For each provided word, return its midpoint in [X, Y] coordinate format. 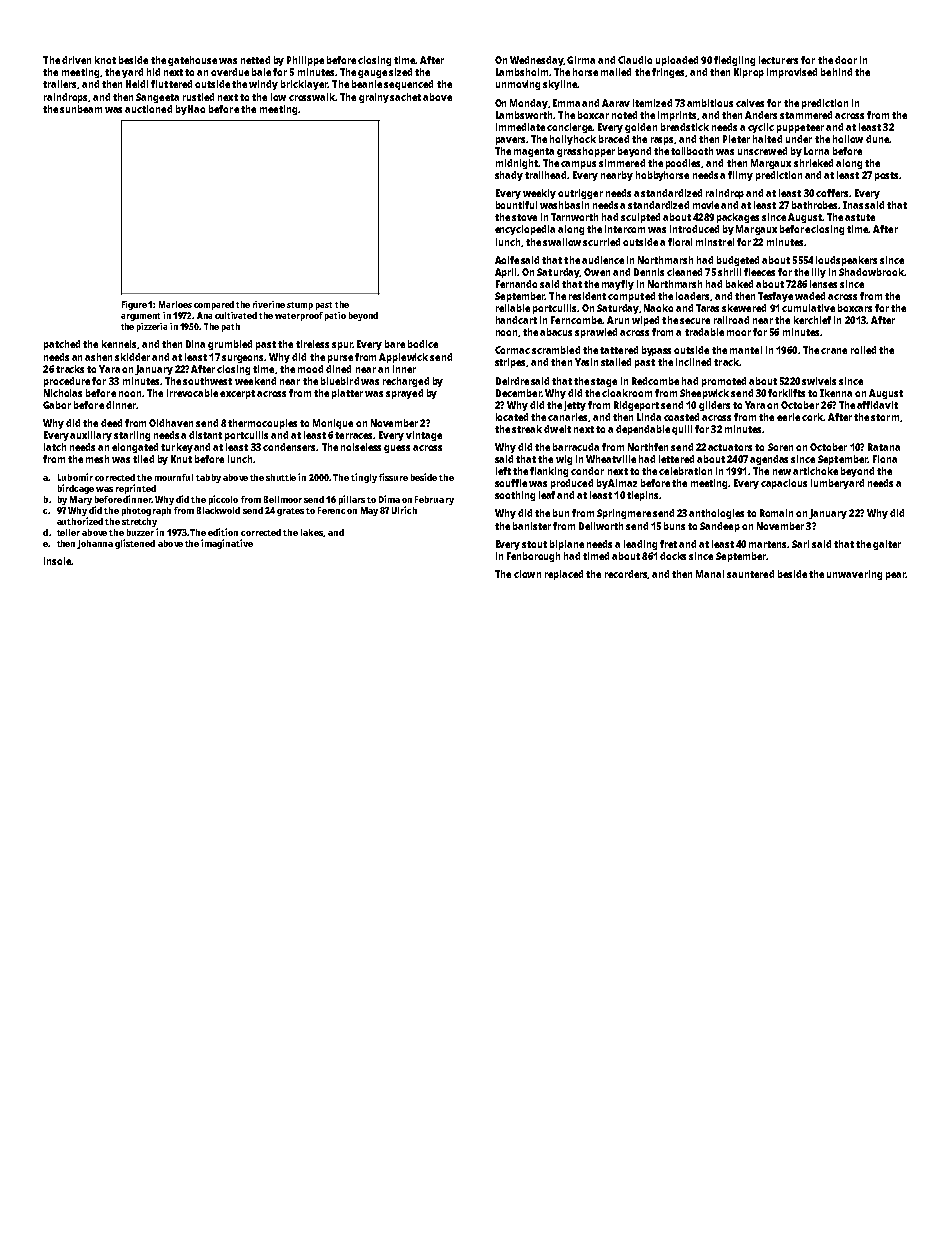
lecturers [778, 60]
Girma [581, 60]
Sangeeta [157, 98]
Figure [134, 305]
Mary [81, 500]
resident [587, 296]
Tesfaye [775, 297]
